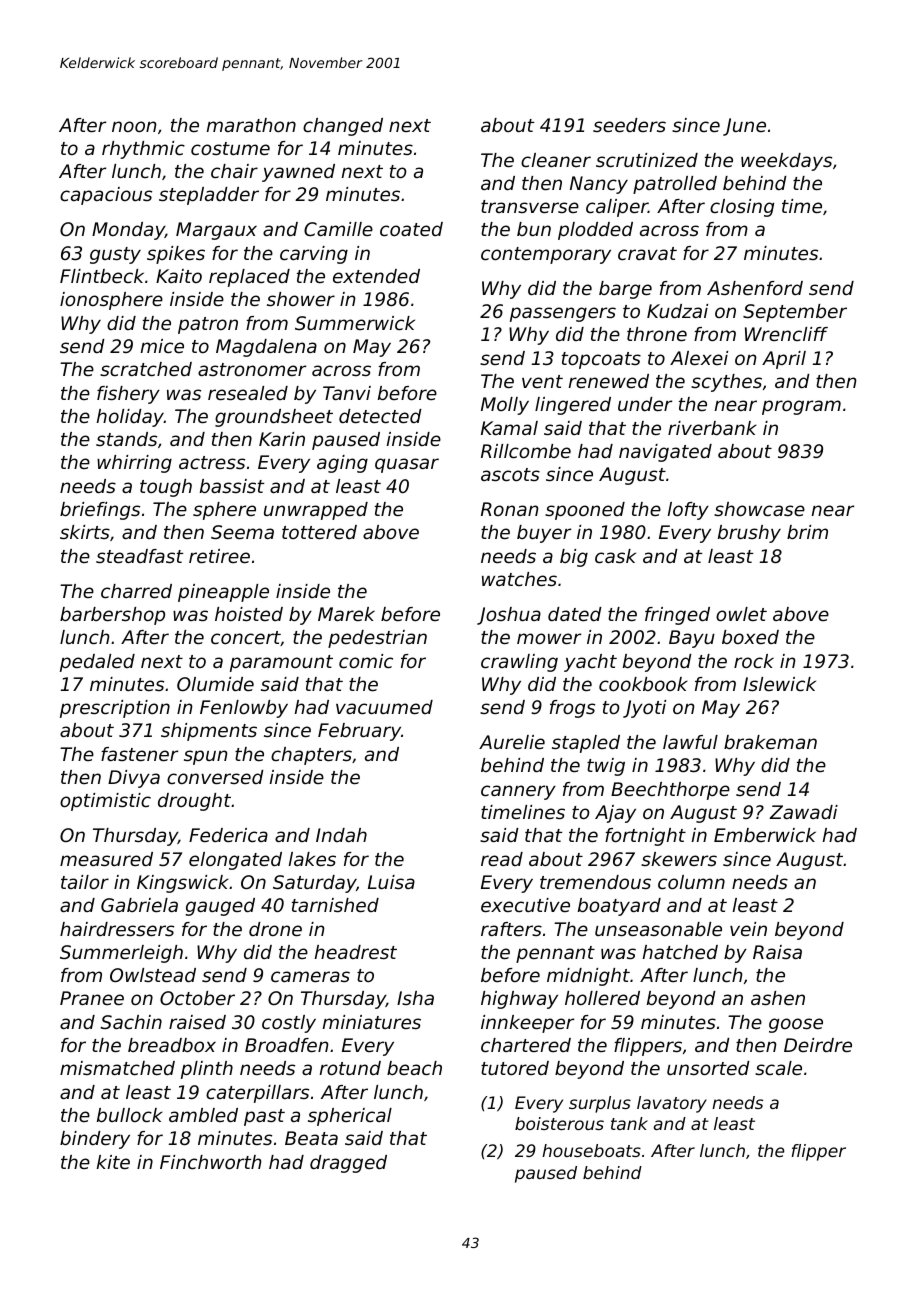 The width and height of the screenshot is (924, 1308). Describe the element at coordinates (298, 173) in the screenshot. I see `yawned` at that location.
